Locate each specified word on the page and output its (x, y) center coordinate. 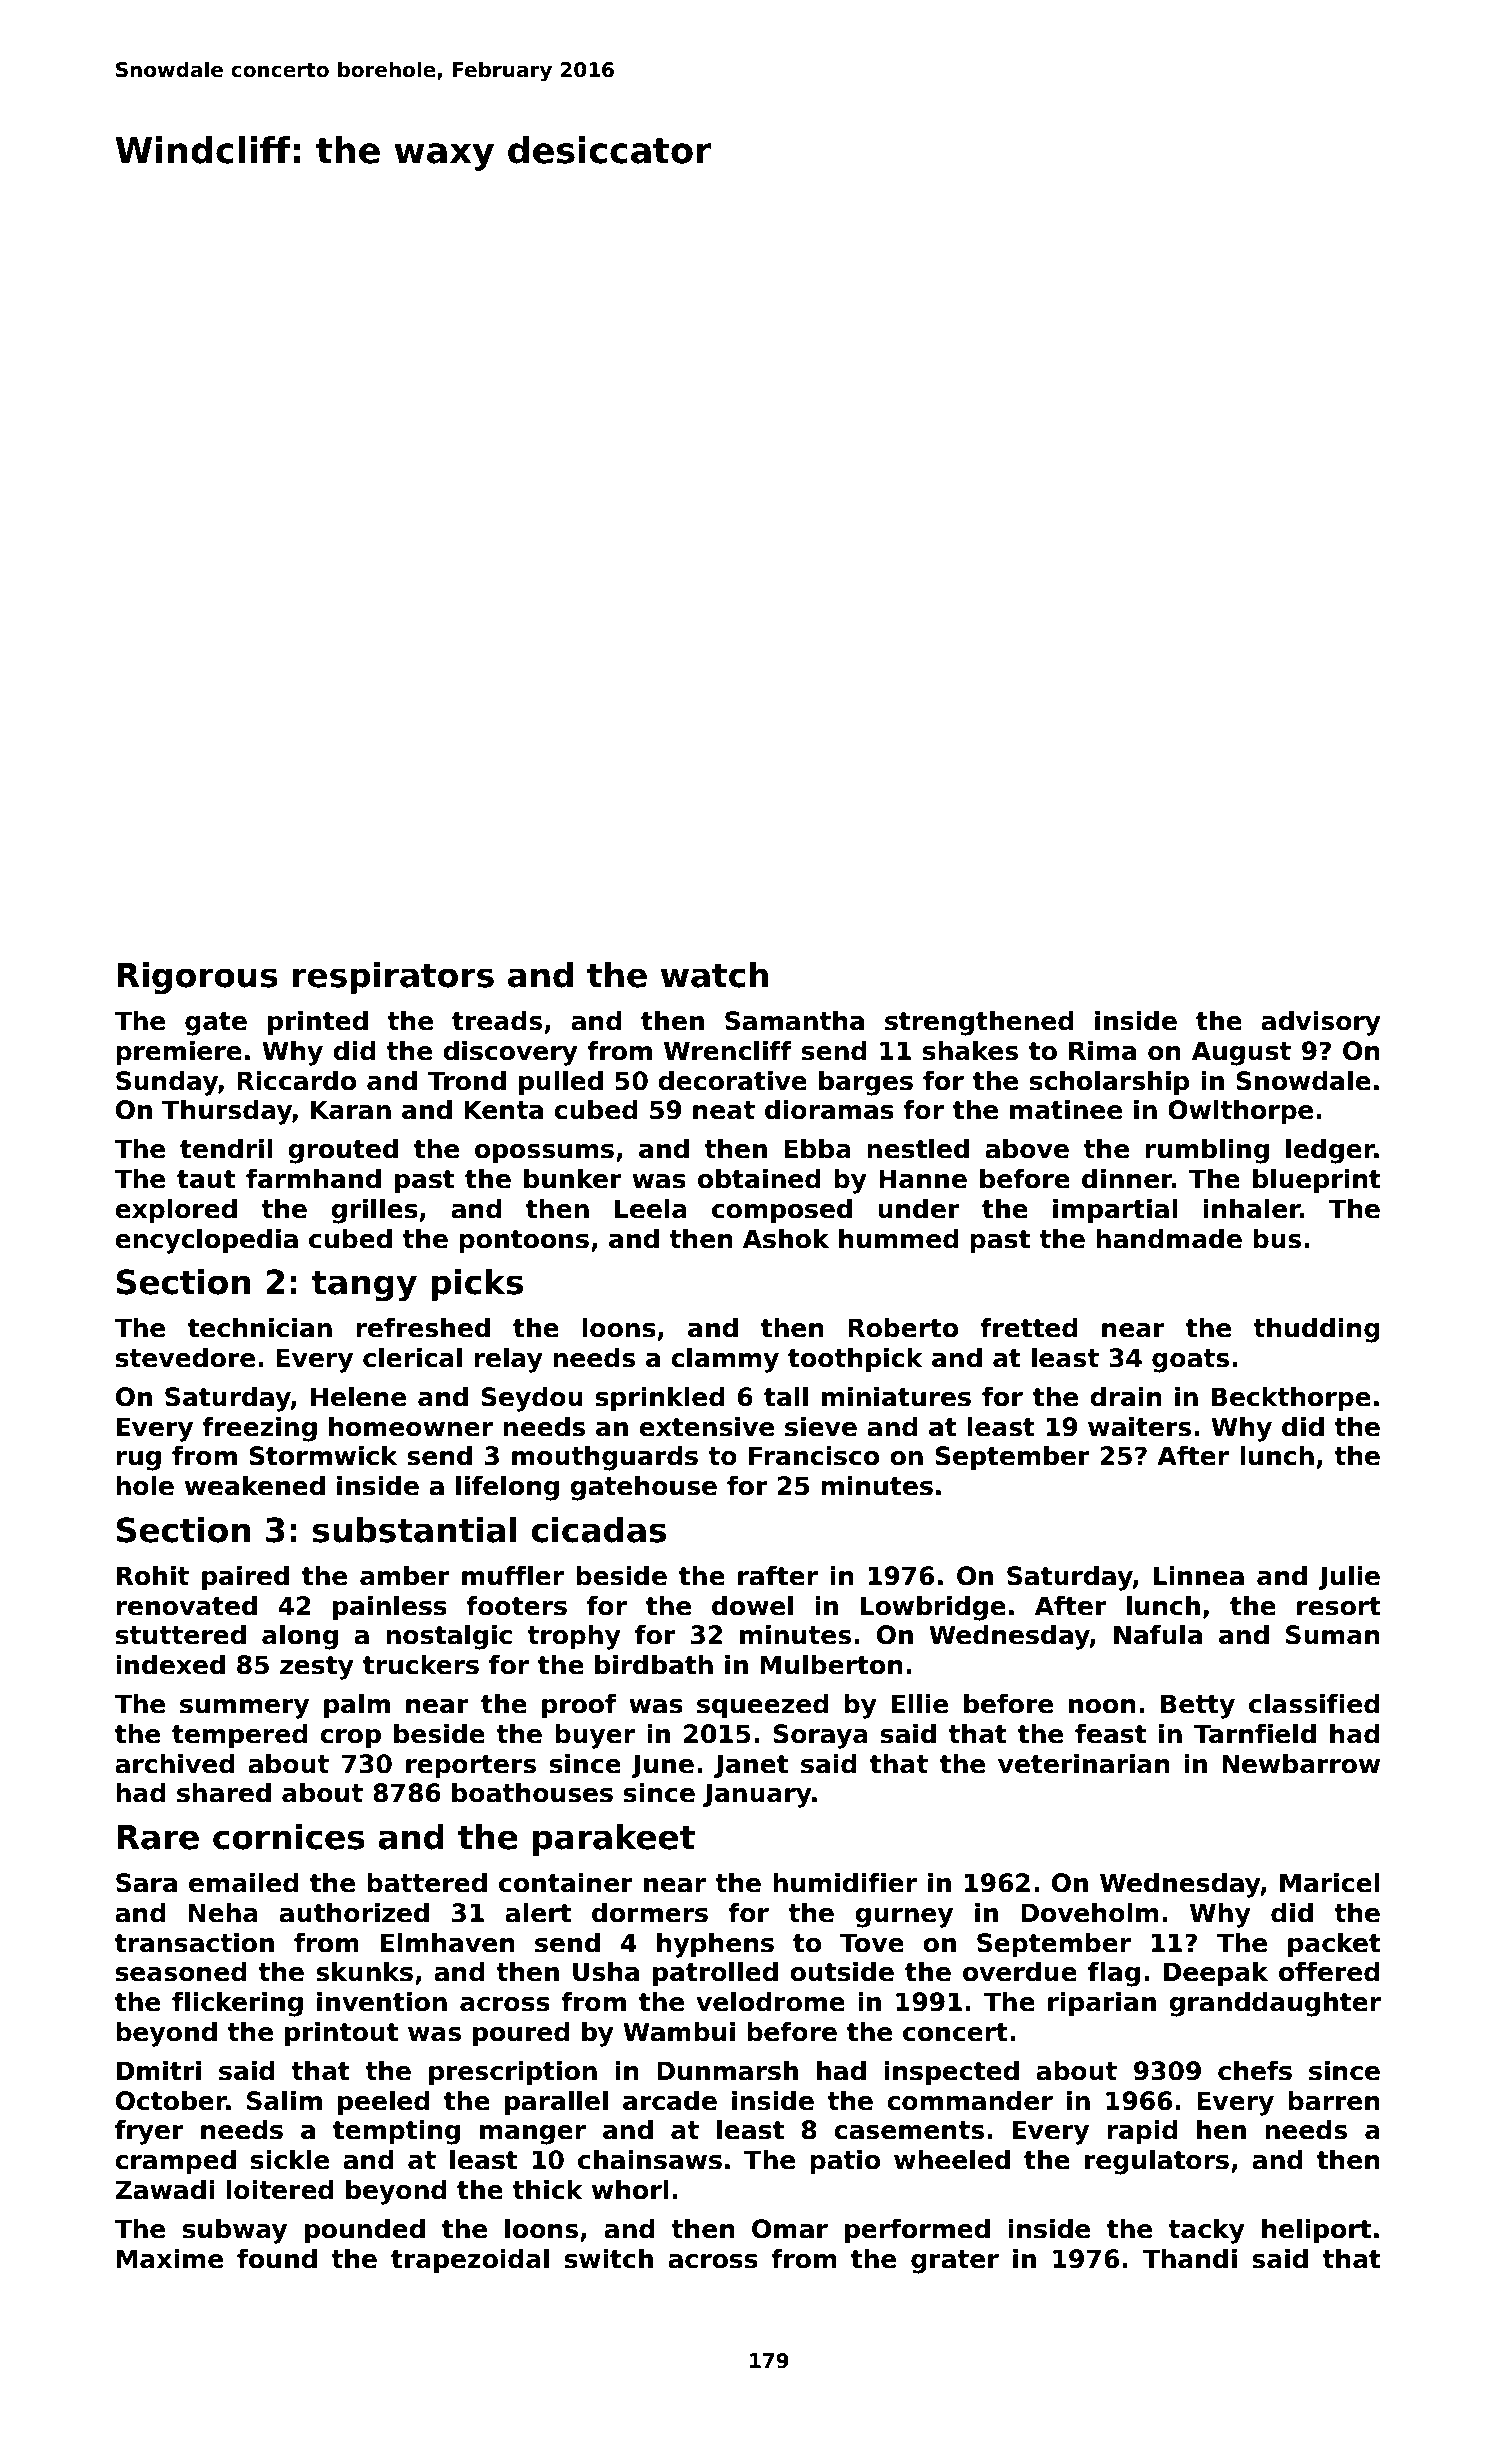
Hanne (923, 1179)
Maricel (1330, 1883)
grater (955, 2262)
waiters (1139, 1427)
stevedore (185, 1358)
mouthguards (605, 1458)
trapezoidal (470, 2261)
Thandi (1189, 2259)
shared (224, 1793)
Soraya (820, 1736)
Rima (1102, 1051)
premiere (179, 1053)
